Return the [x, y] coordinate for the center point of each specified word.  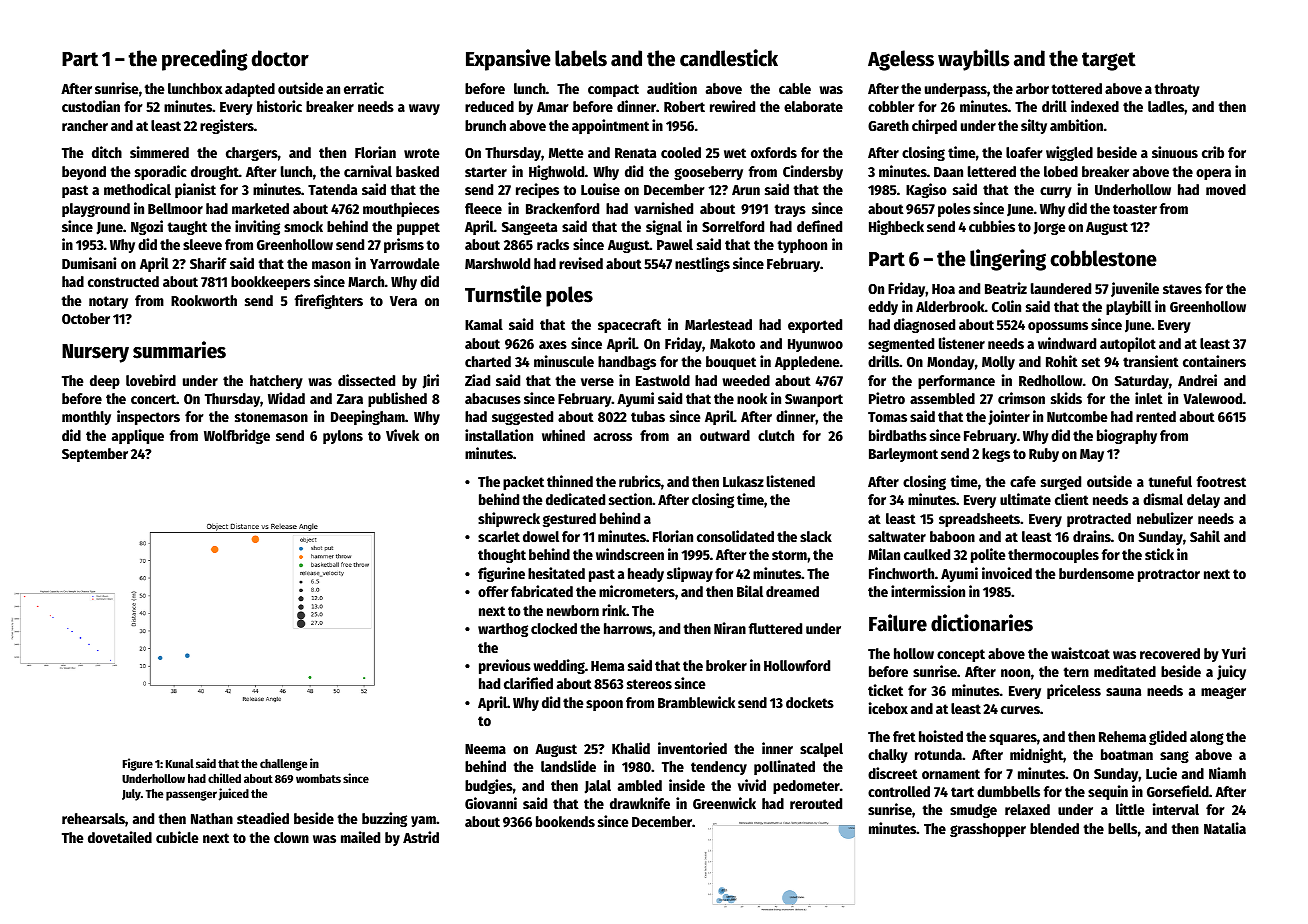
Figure [138, 764]
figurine [501, 574]
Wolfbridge [237, 436]
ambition [1076, 125]
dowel [541, 536]
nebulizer [1165, 518]
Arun [746, 190]
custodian [91, 106]
